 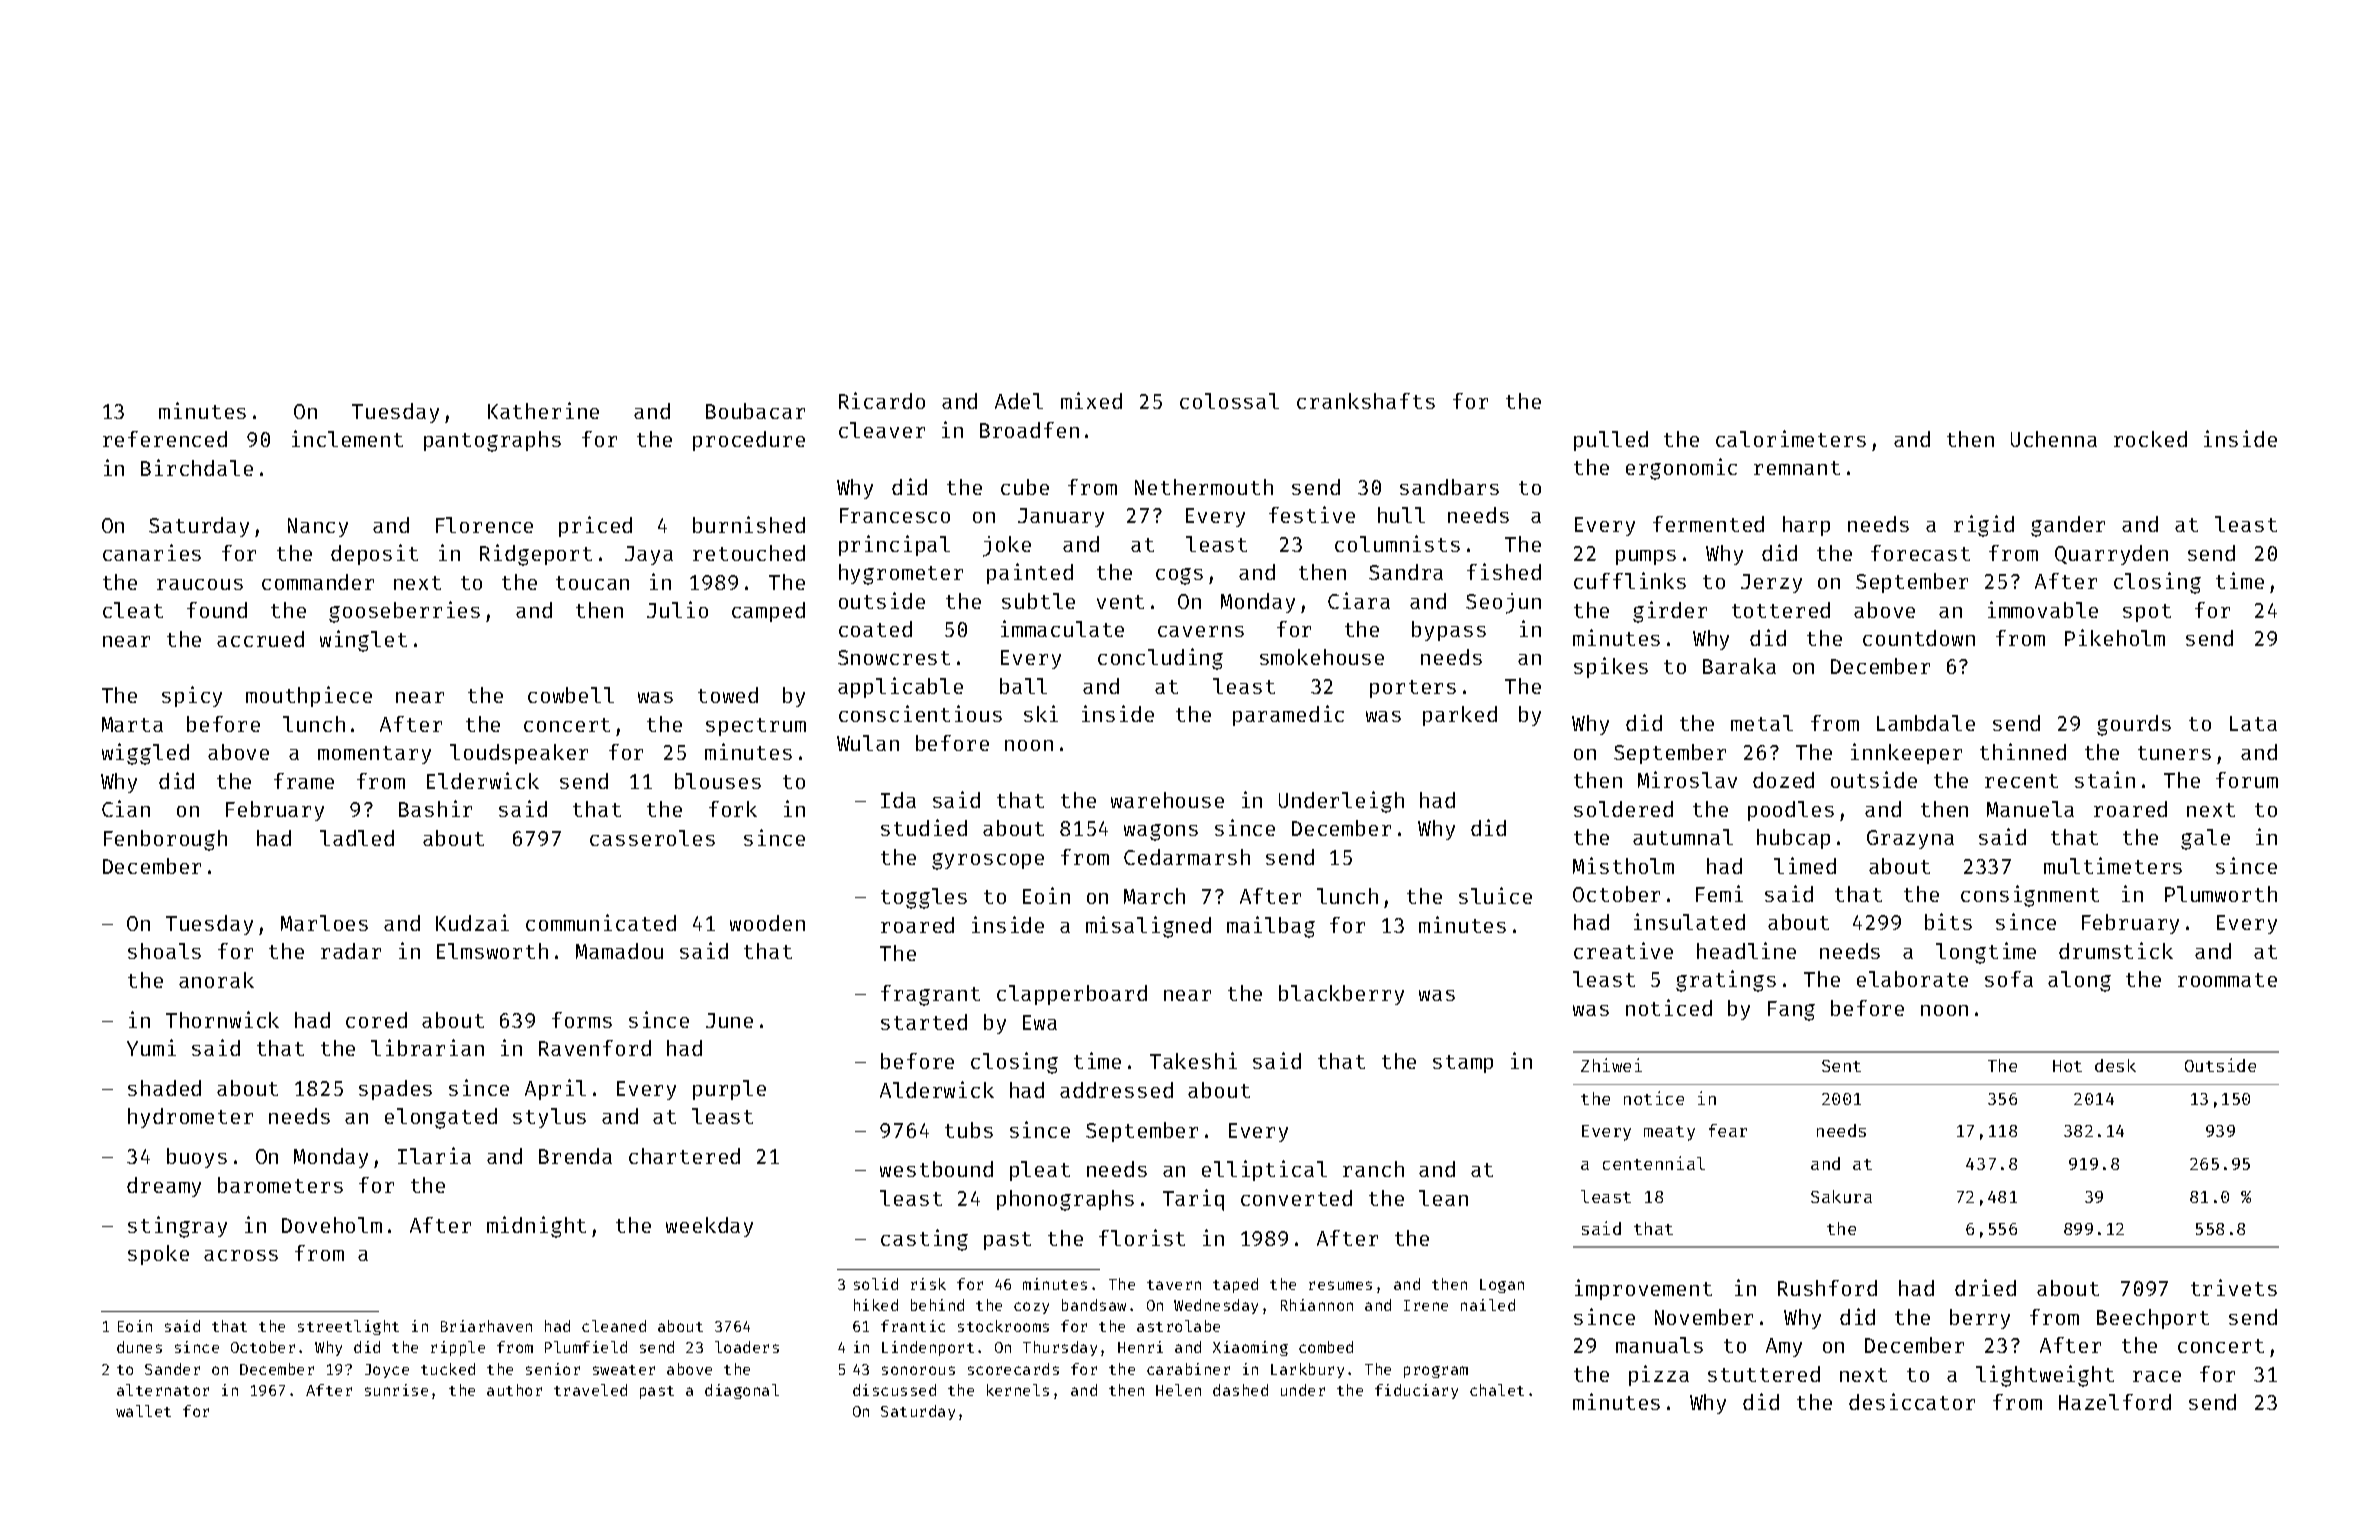 What do you see at coordinates (163, 1390) in the screenshot?
I see `alternator` at bounding box center [163, 1390].
